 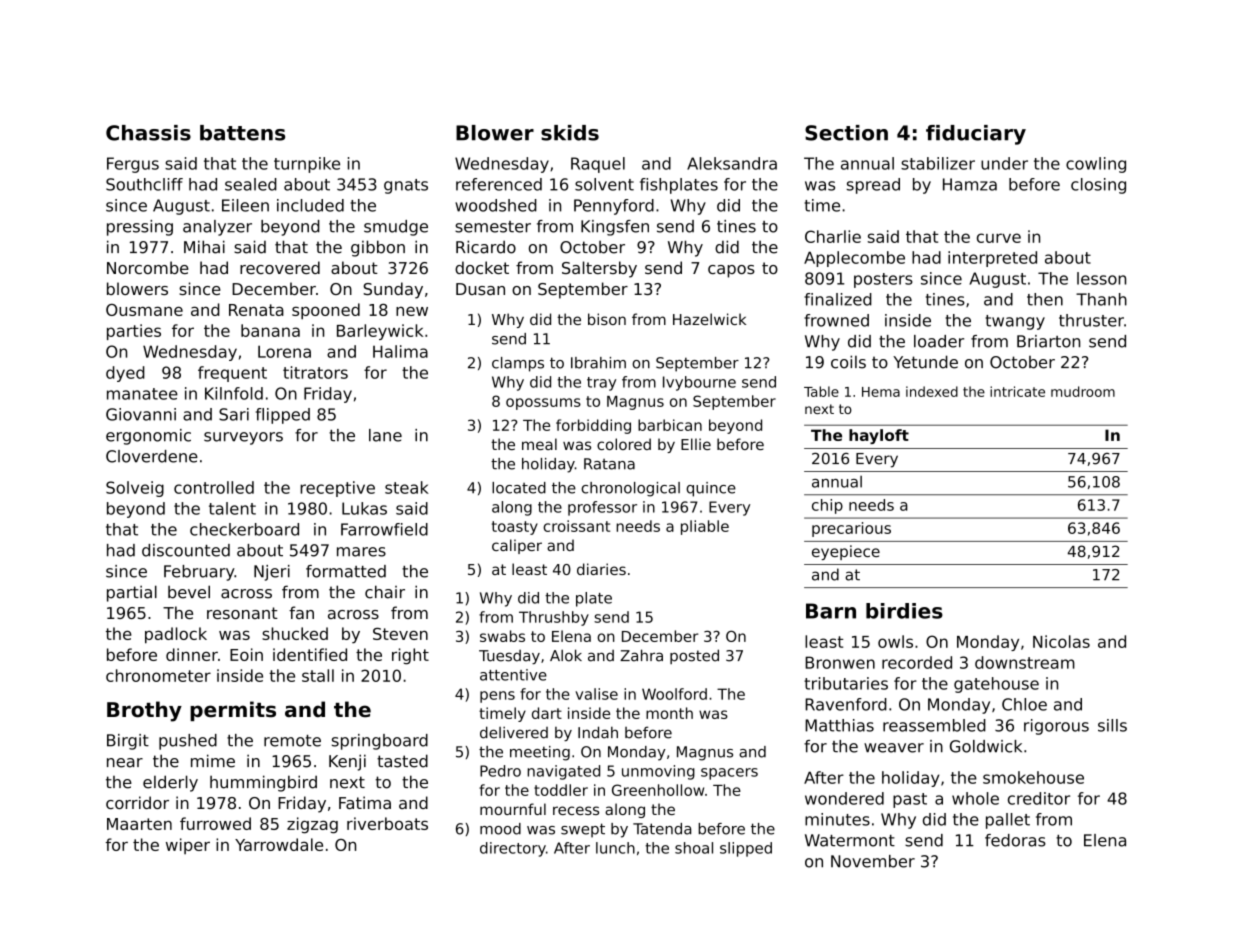 I want to click on chronological, so click(x=630, y=489).
